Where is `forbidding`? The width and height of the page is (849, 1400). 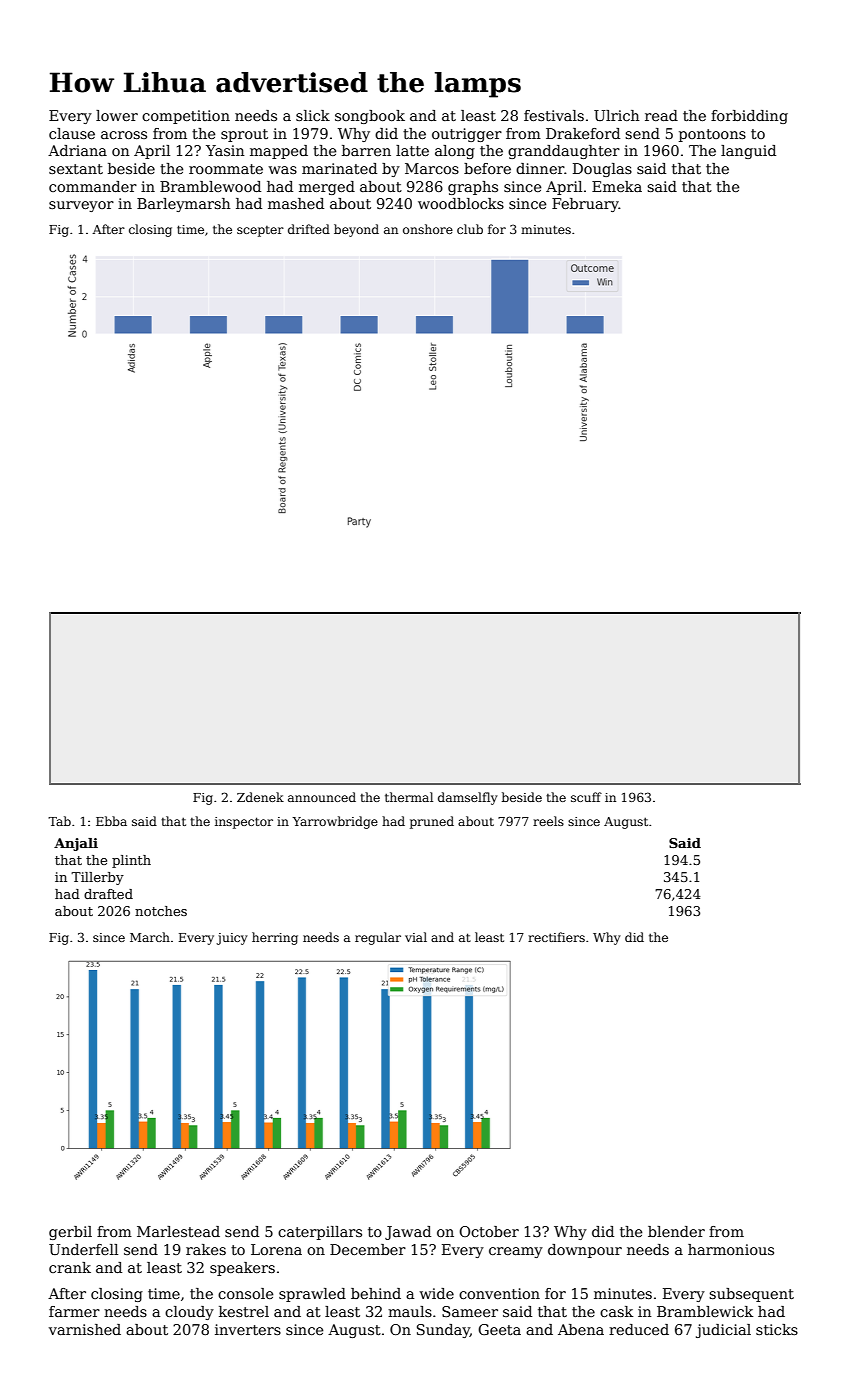
forbidding is located at coordinates (749, 117).
